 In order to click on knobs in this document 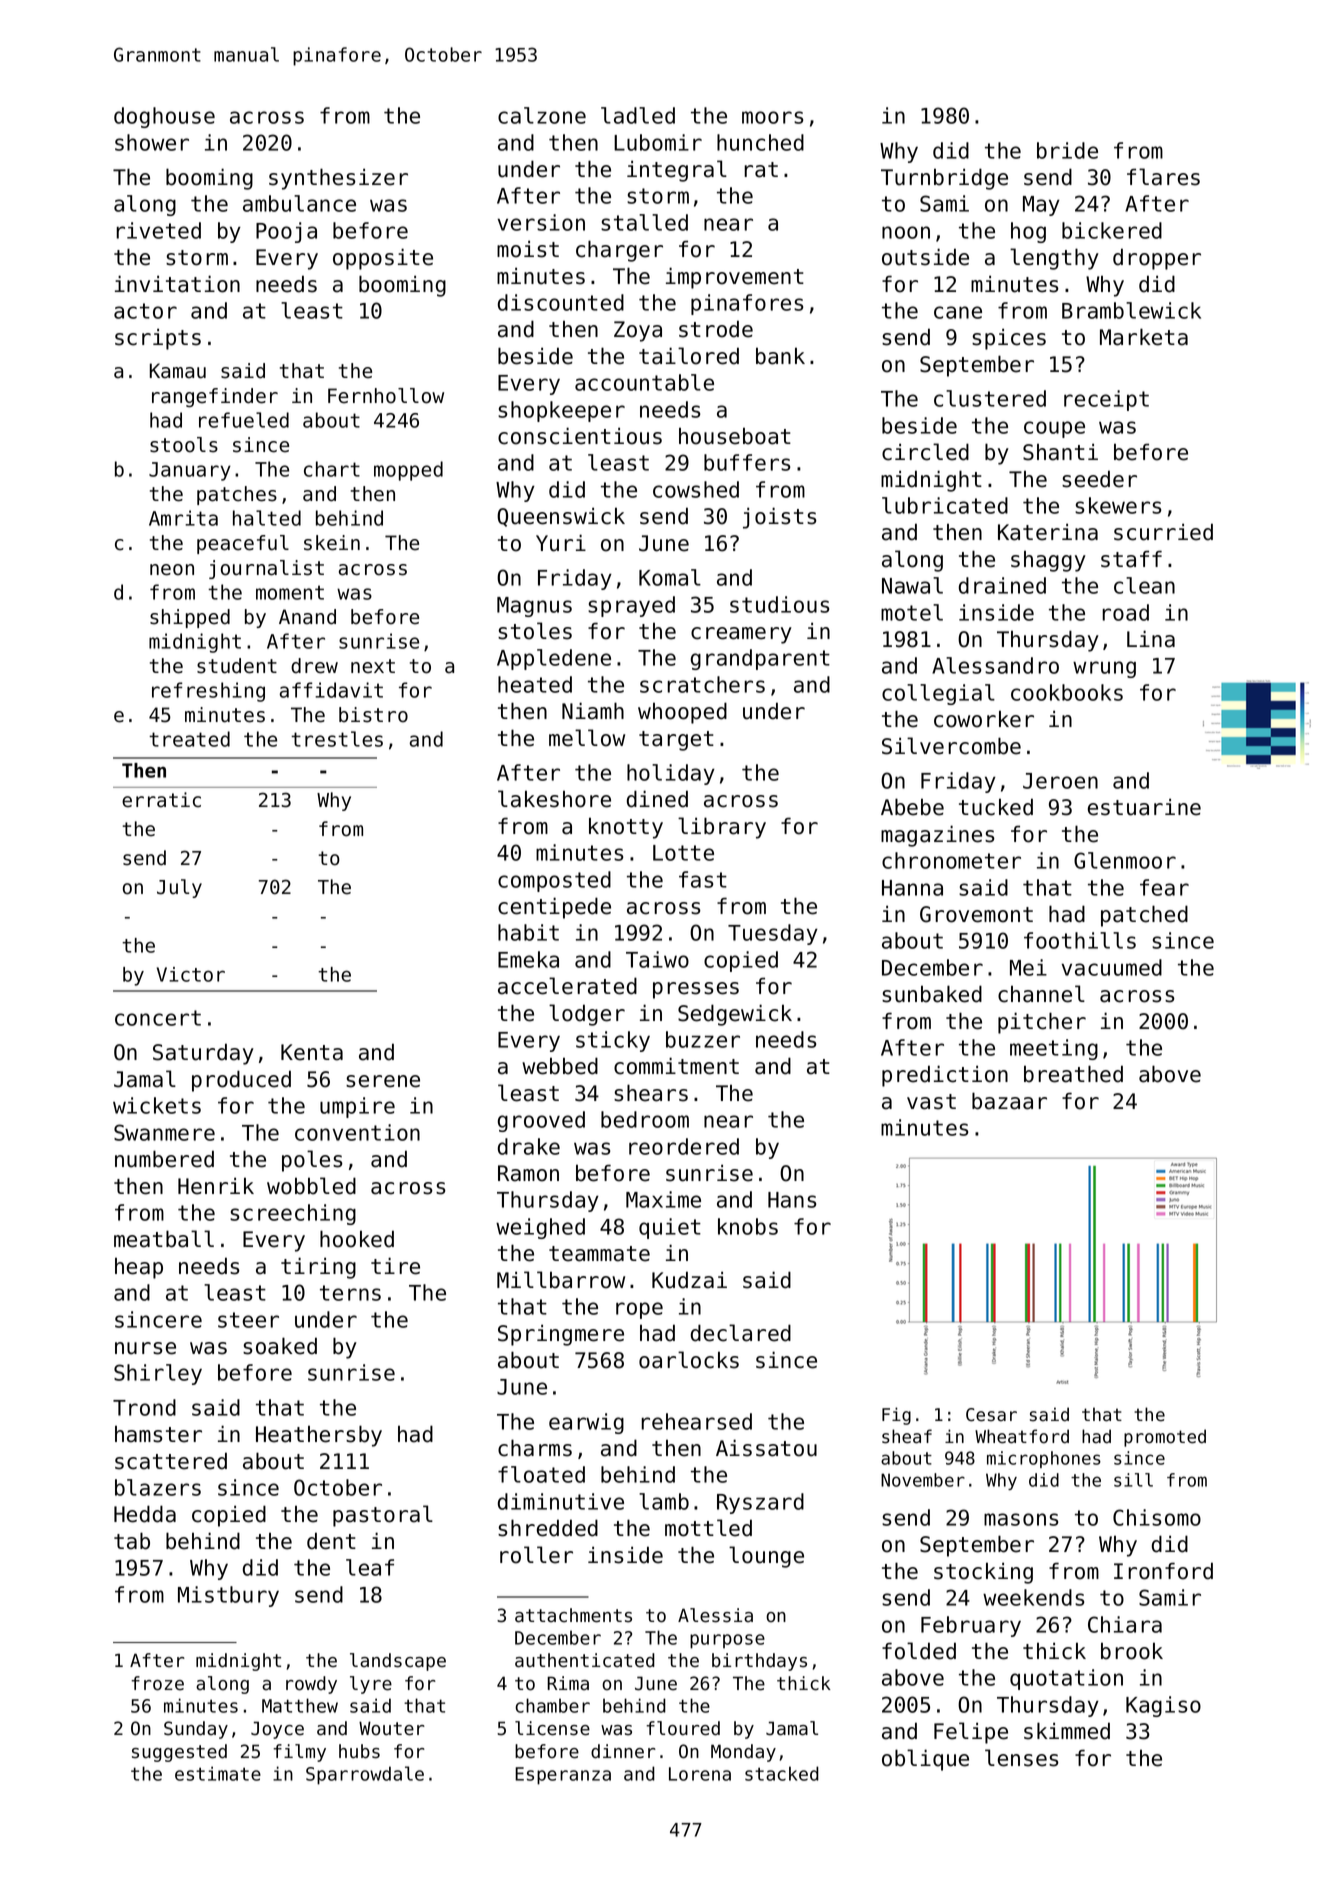, I will do `click(748, 1226)`.
